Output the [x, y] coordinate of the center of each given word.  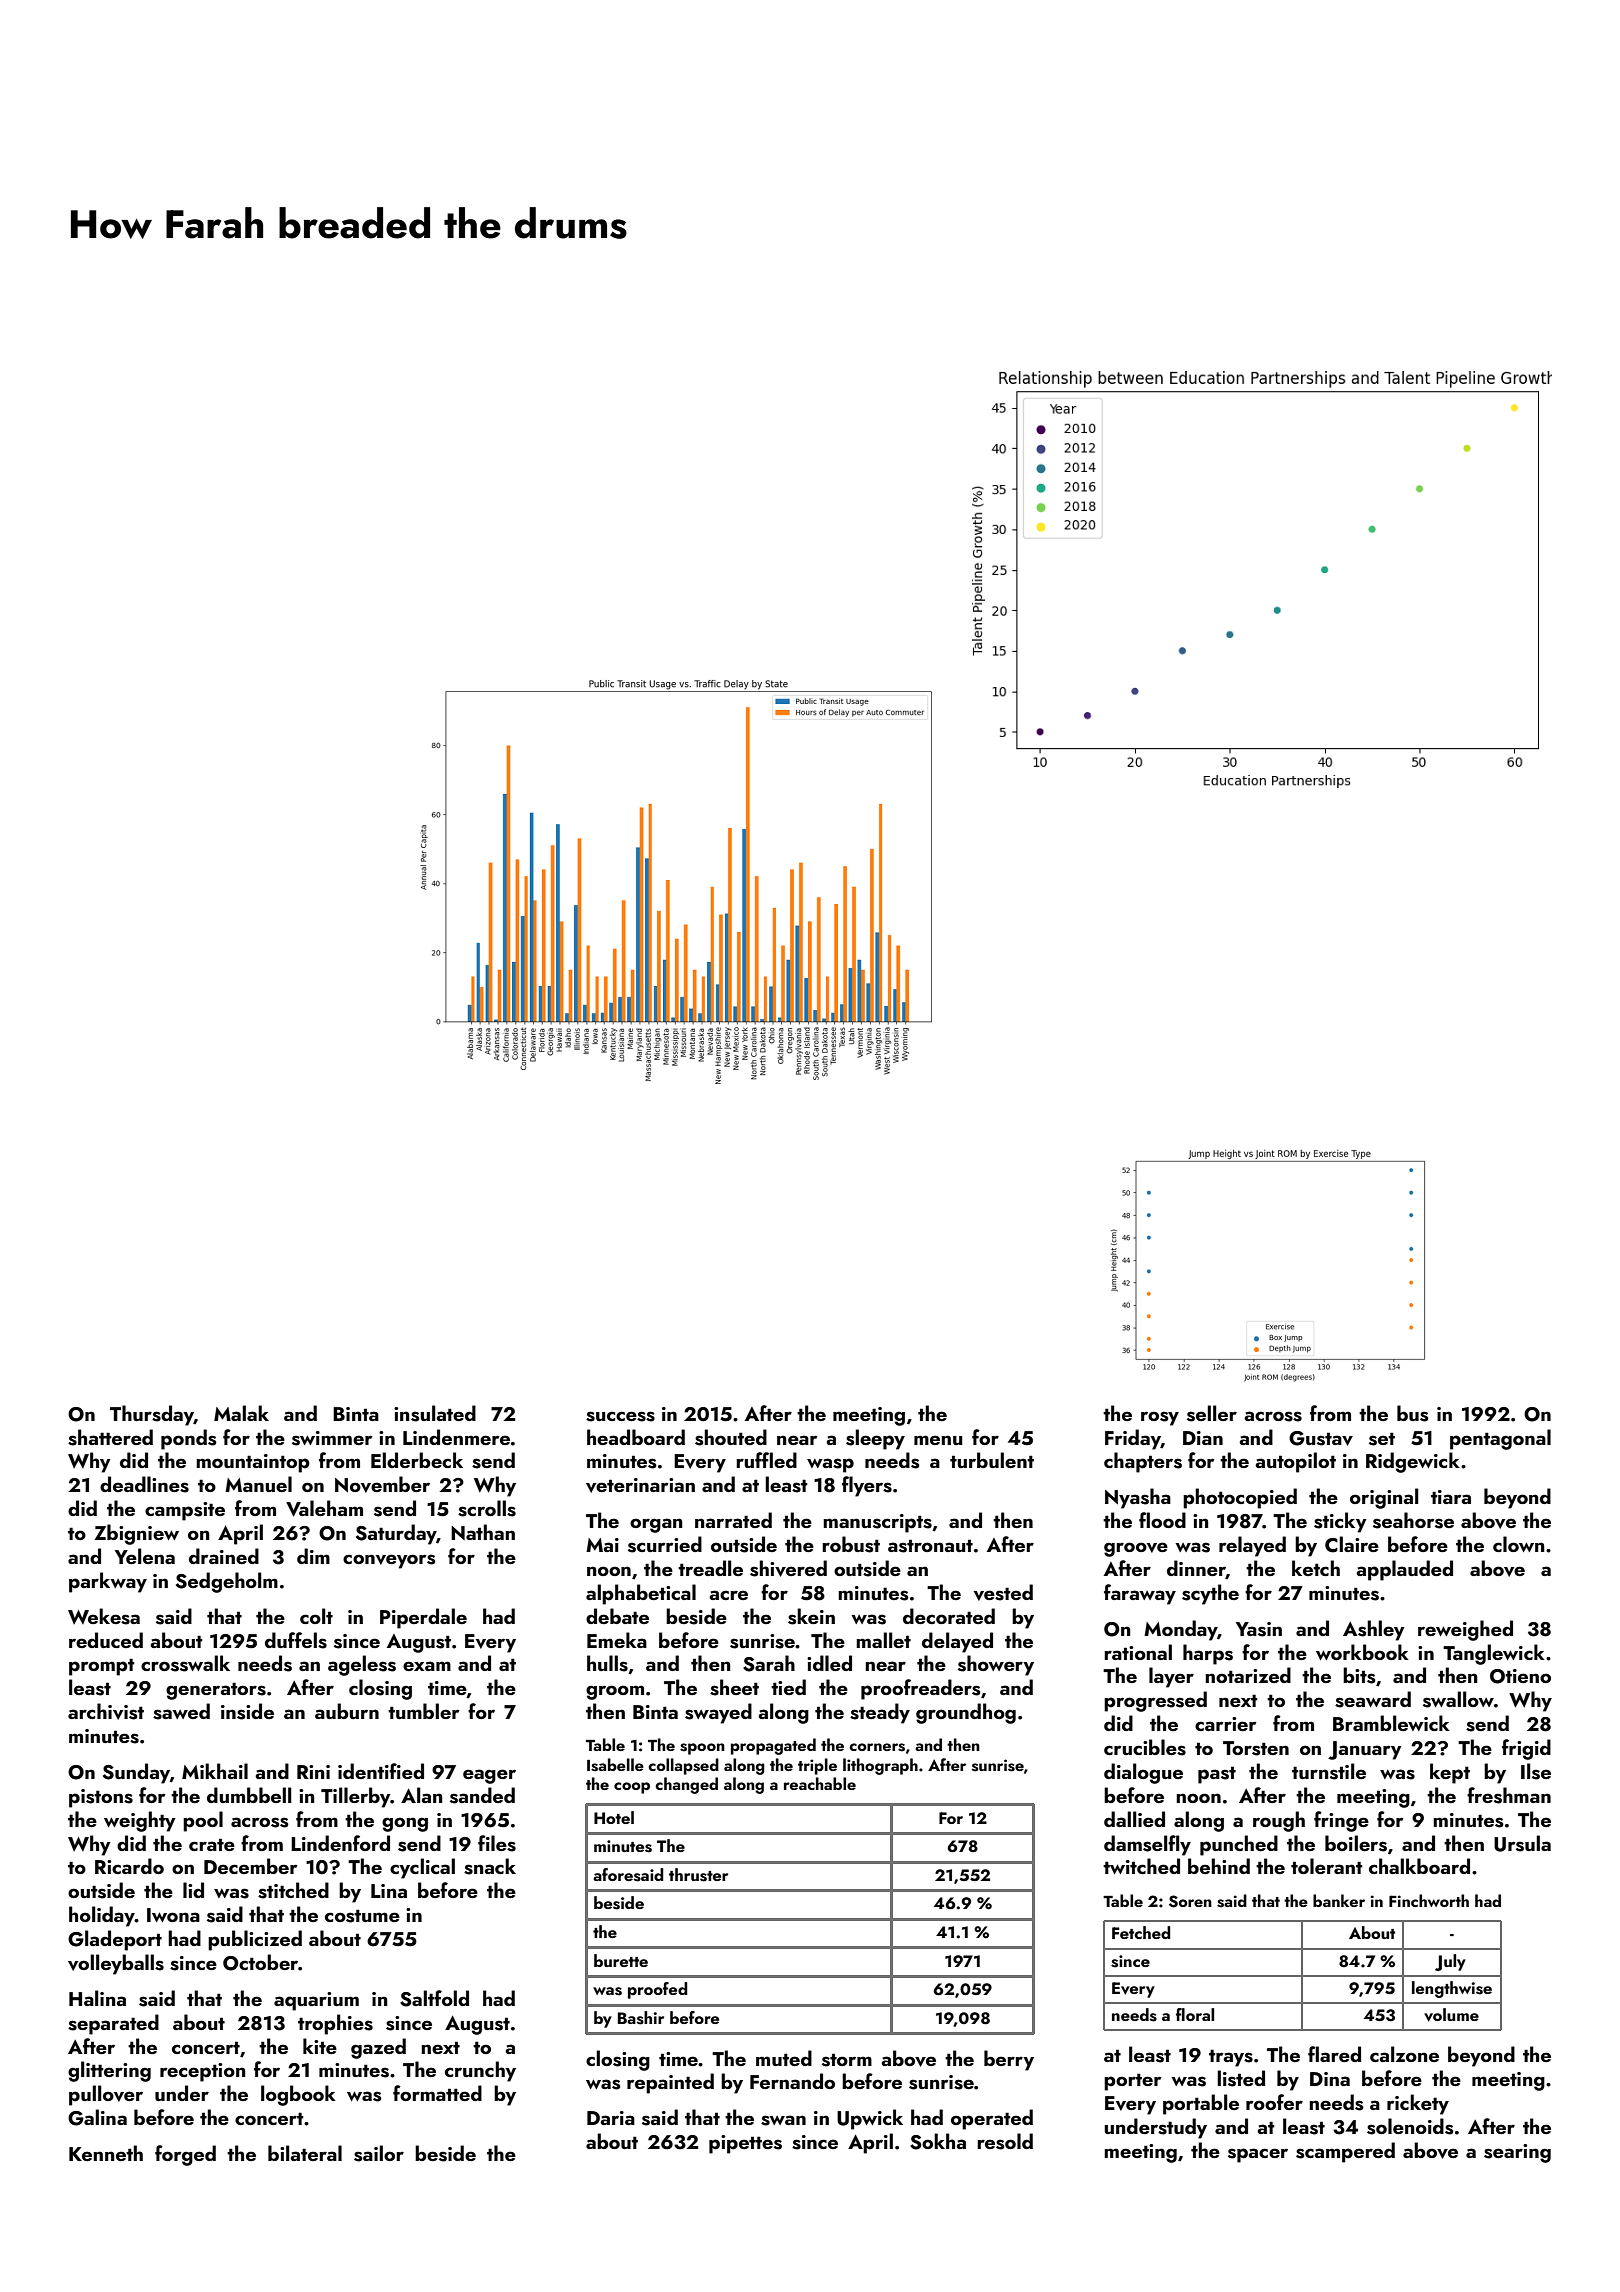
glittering [109, 2071]
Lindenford [340, 1843]
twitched [1141, 1866]
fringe [1341, 1821]
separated [113, 2024]
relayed [1252, 1546]
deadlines [144, 1484]
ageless [362, 1665]
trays [1231, 2058]
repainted [670, 2083]
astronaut [930, 1546]
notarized [1248, 1675]
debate [617, 1616]
